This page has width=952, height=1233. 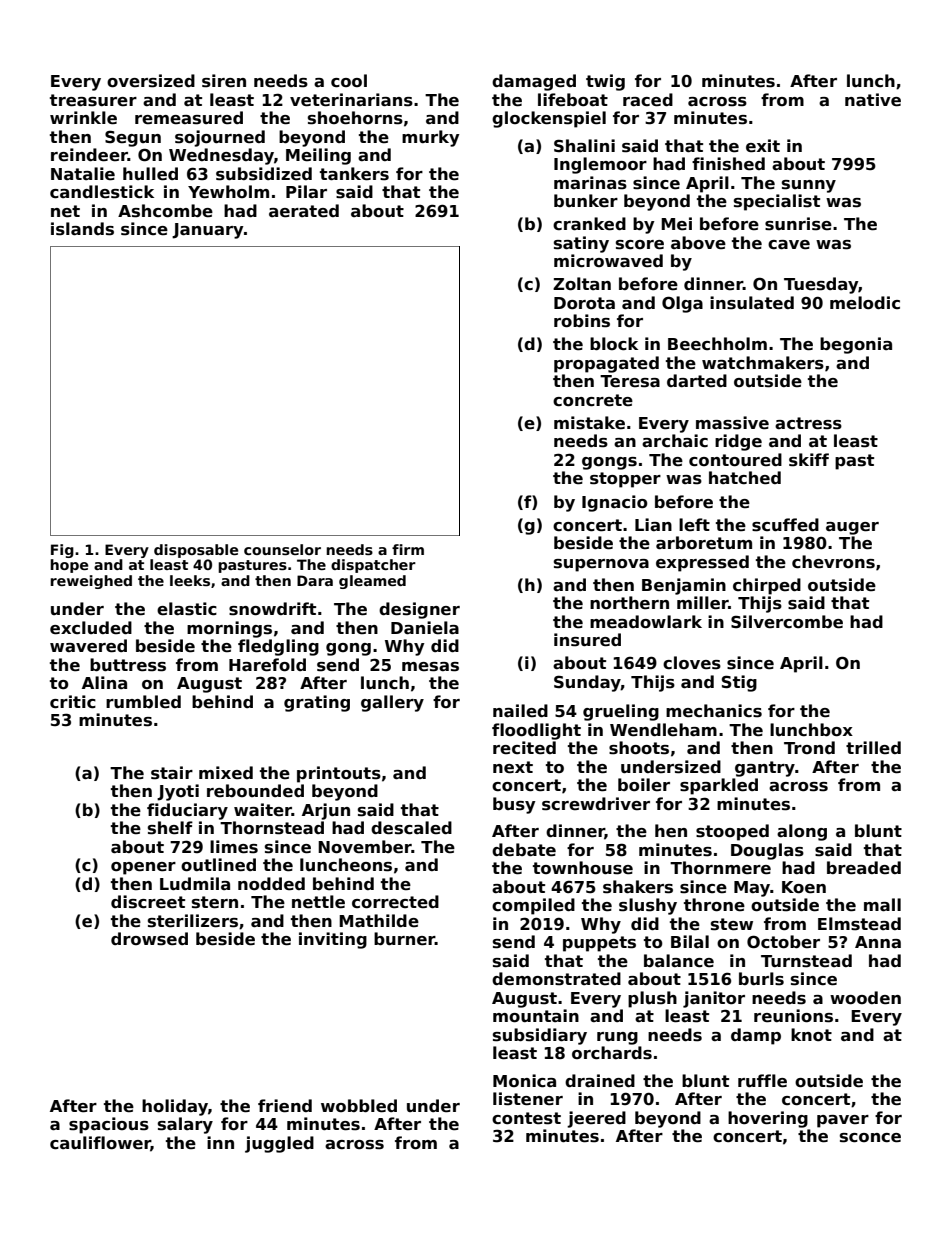 What do you see at coordinates (787, 622) in the page?
I see `Silvercombe` at bounding box center [787, 622].
